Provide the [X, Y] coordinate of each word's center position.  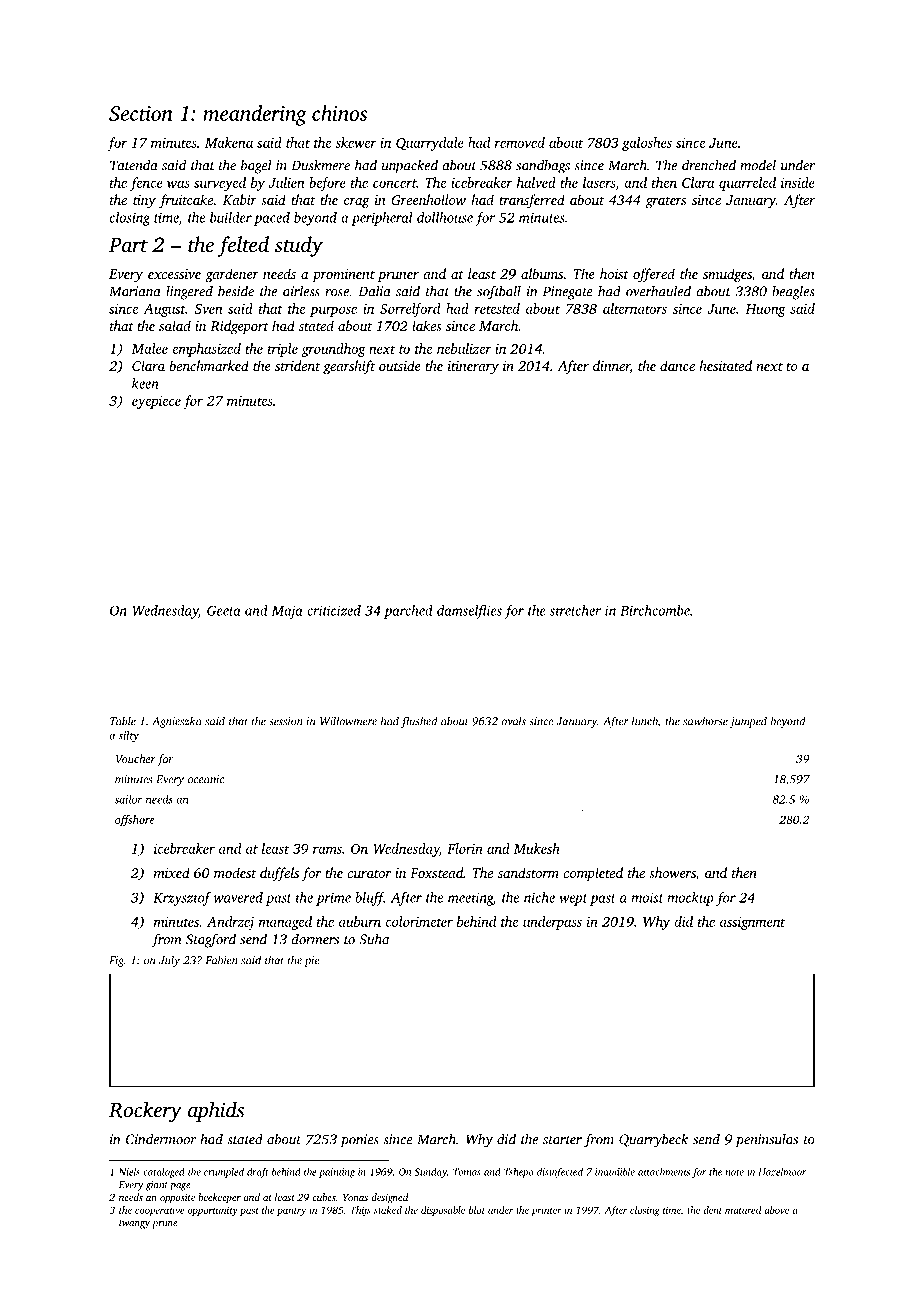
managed [285, 923]
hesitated [725, 365]
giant [157, 1186]
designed [389, 1198]
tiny [144, 202]
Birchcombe [655, 610]
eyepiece [156, 402]
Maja [287, 612]
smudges [727, 275]
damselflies [469, 612]
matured [743, 1210]
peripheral [382, 219]
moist [647, 897]
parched [408, 612]
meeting [470, 899]
